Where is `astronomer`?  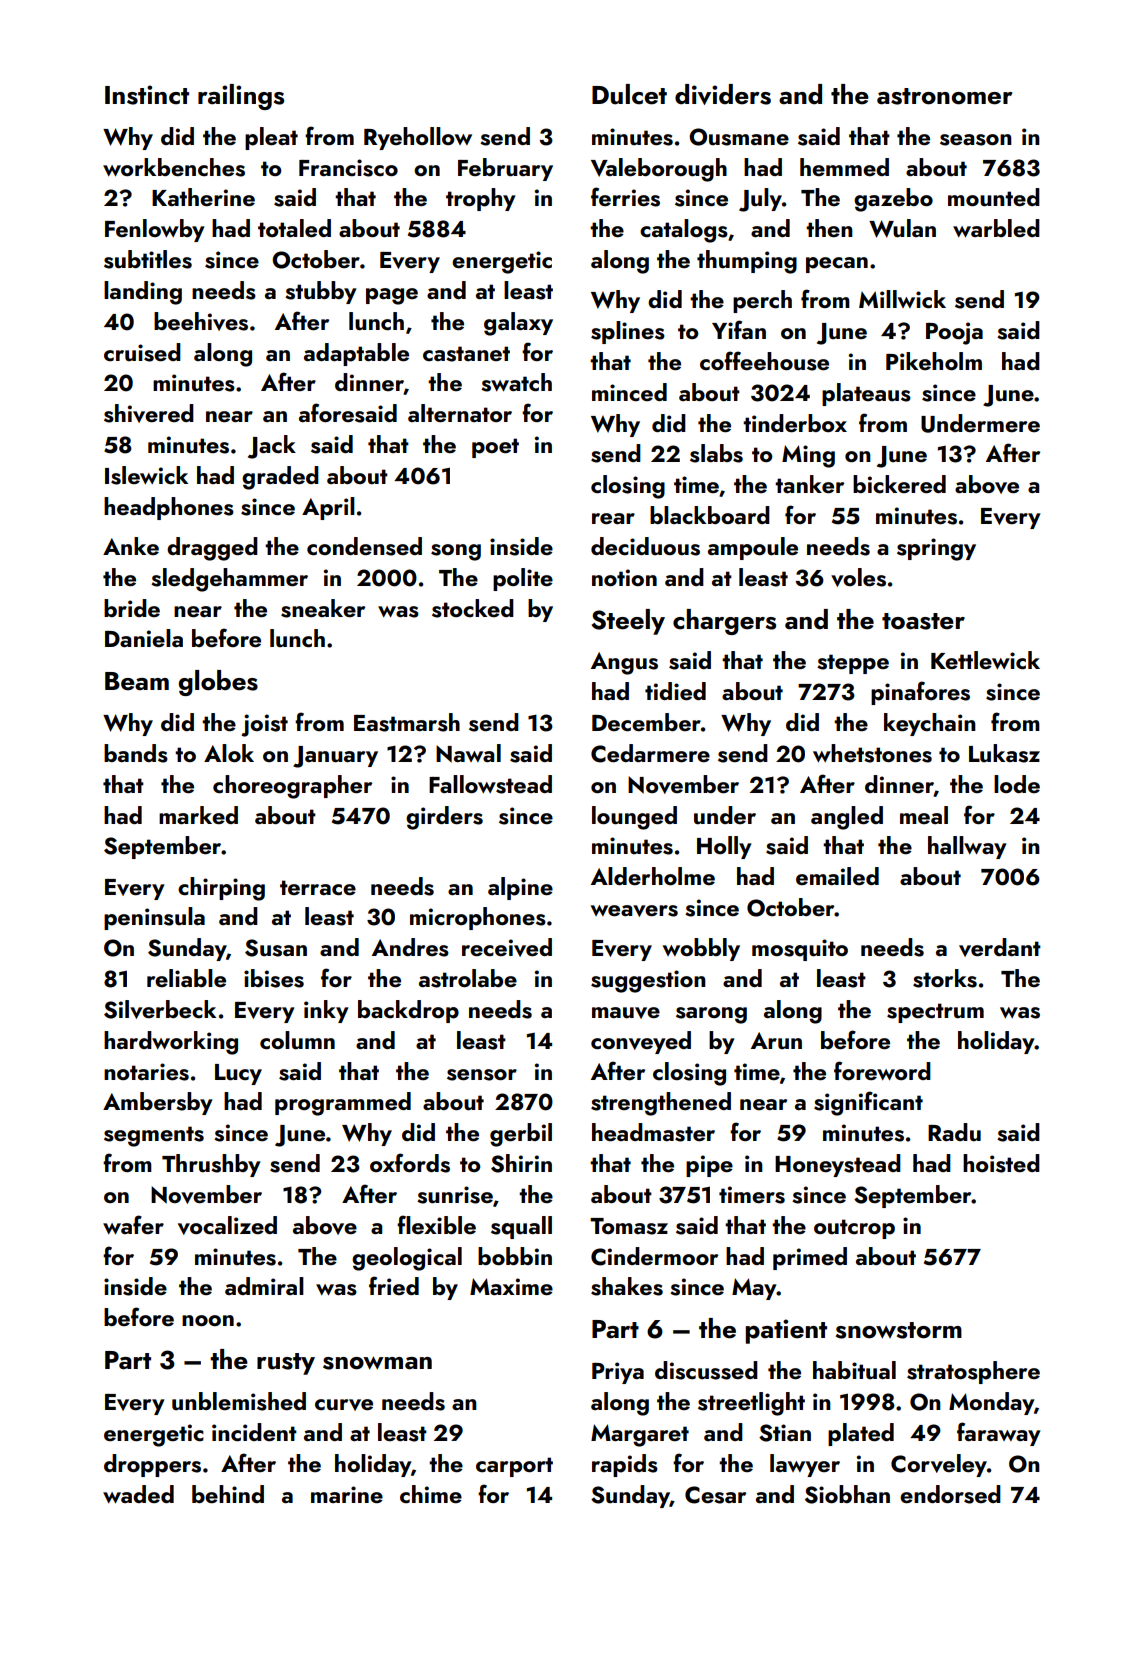 astronomer is located at coordinates (944, 96).
